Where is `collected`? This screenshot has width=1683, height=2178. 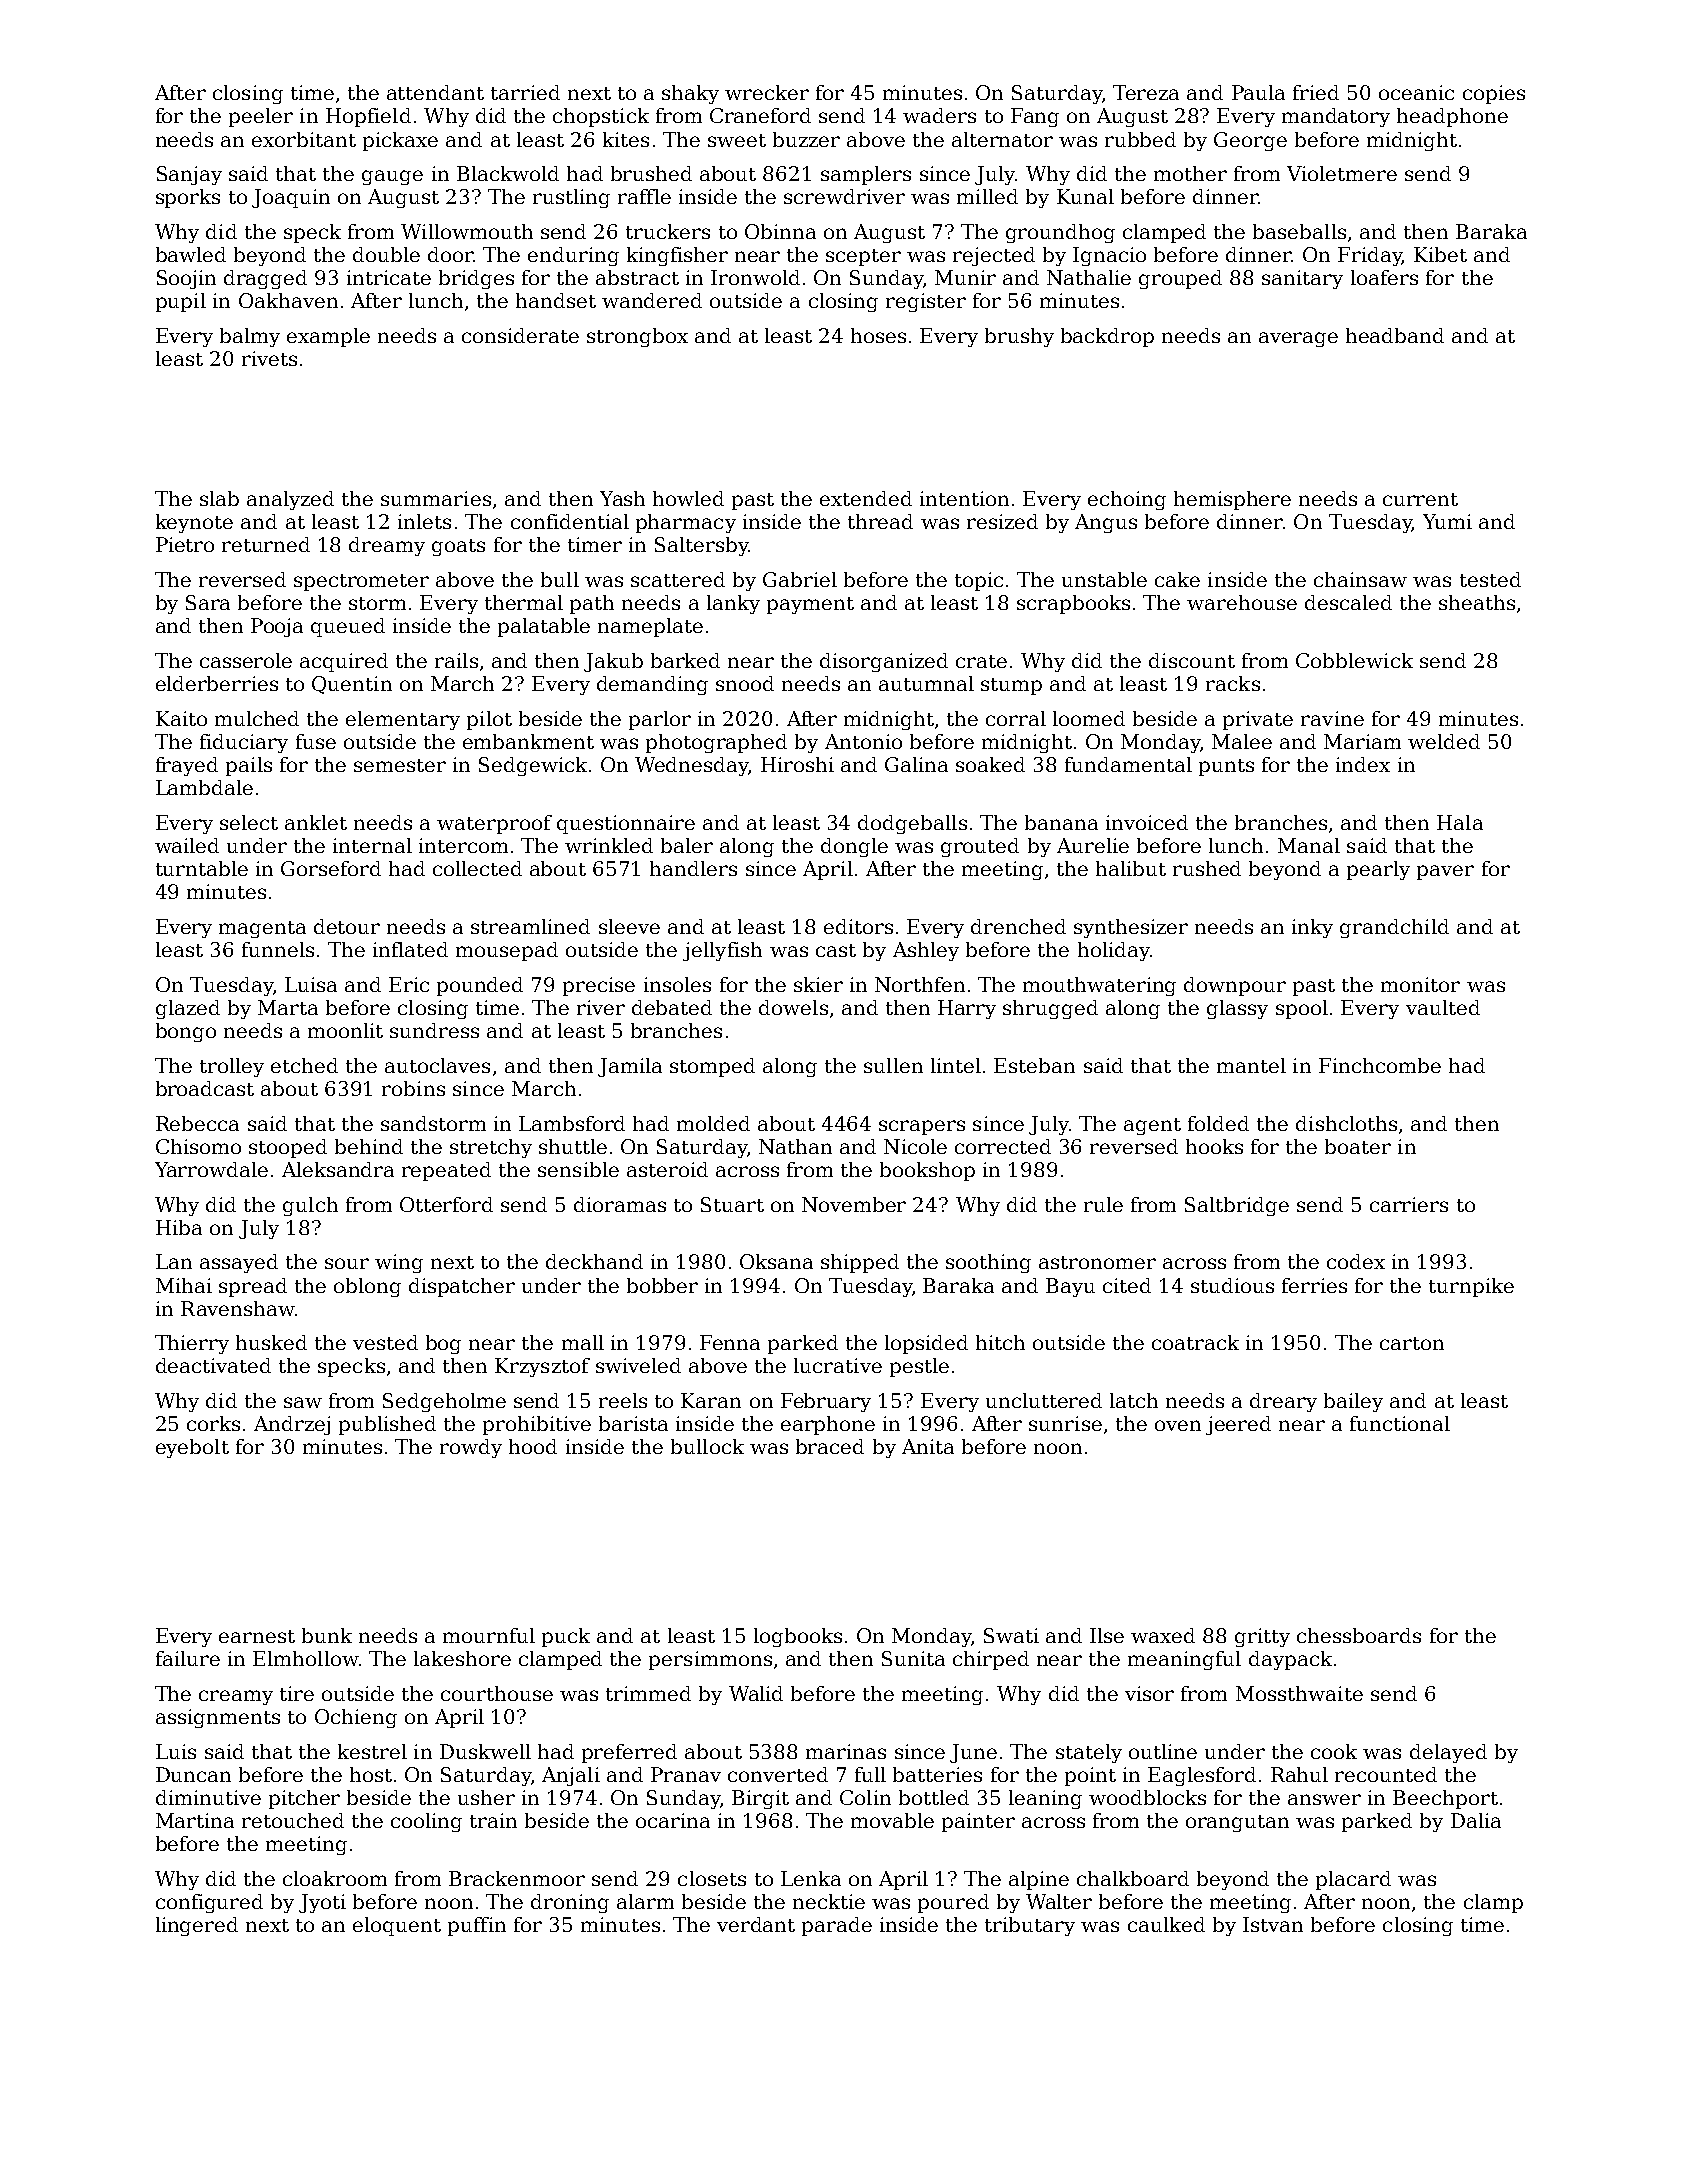
collected is located at coordinates (477, 868).
